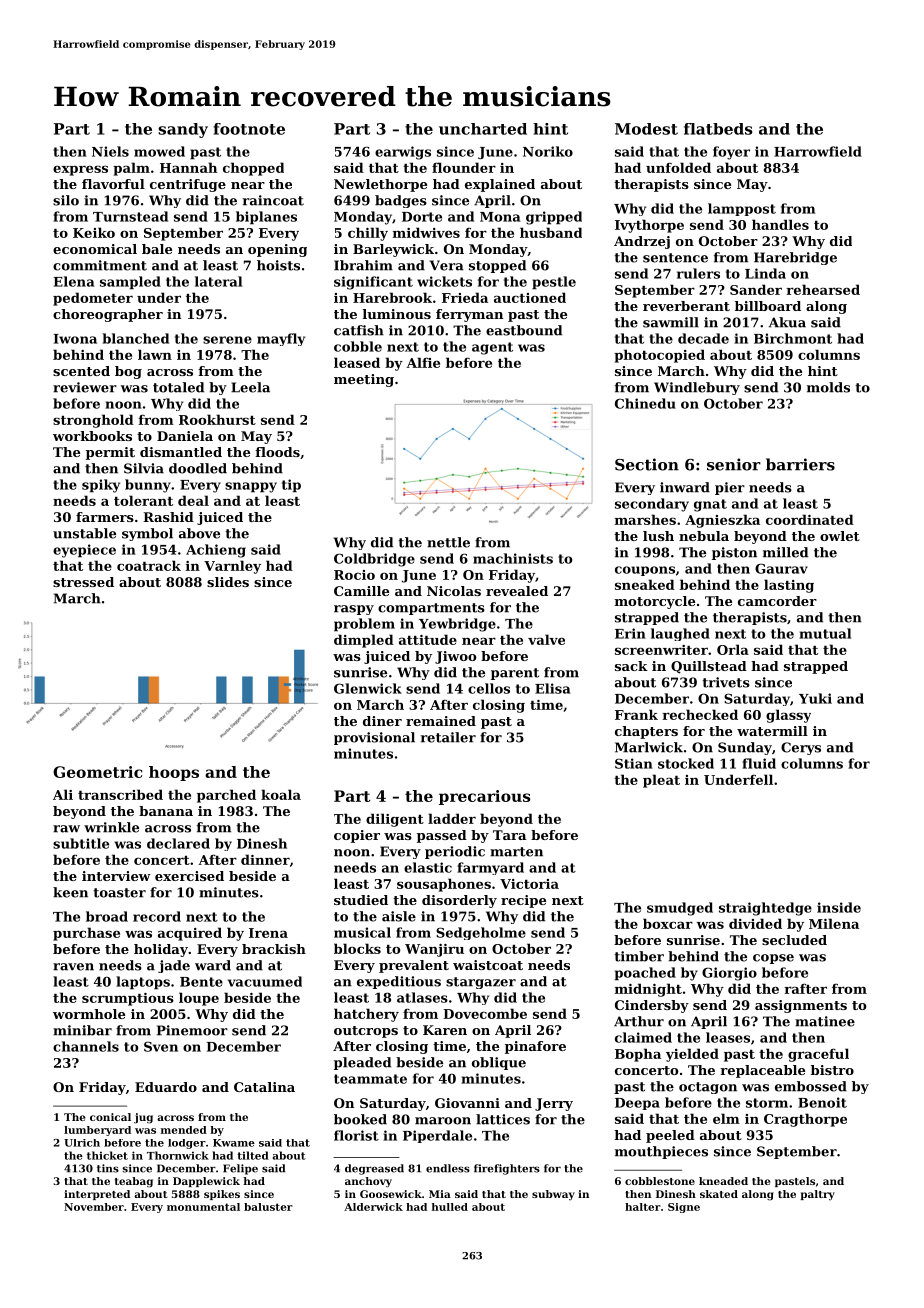  I want to click on marten, so click(516, 852).
